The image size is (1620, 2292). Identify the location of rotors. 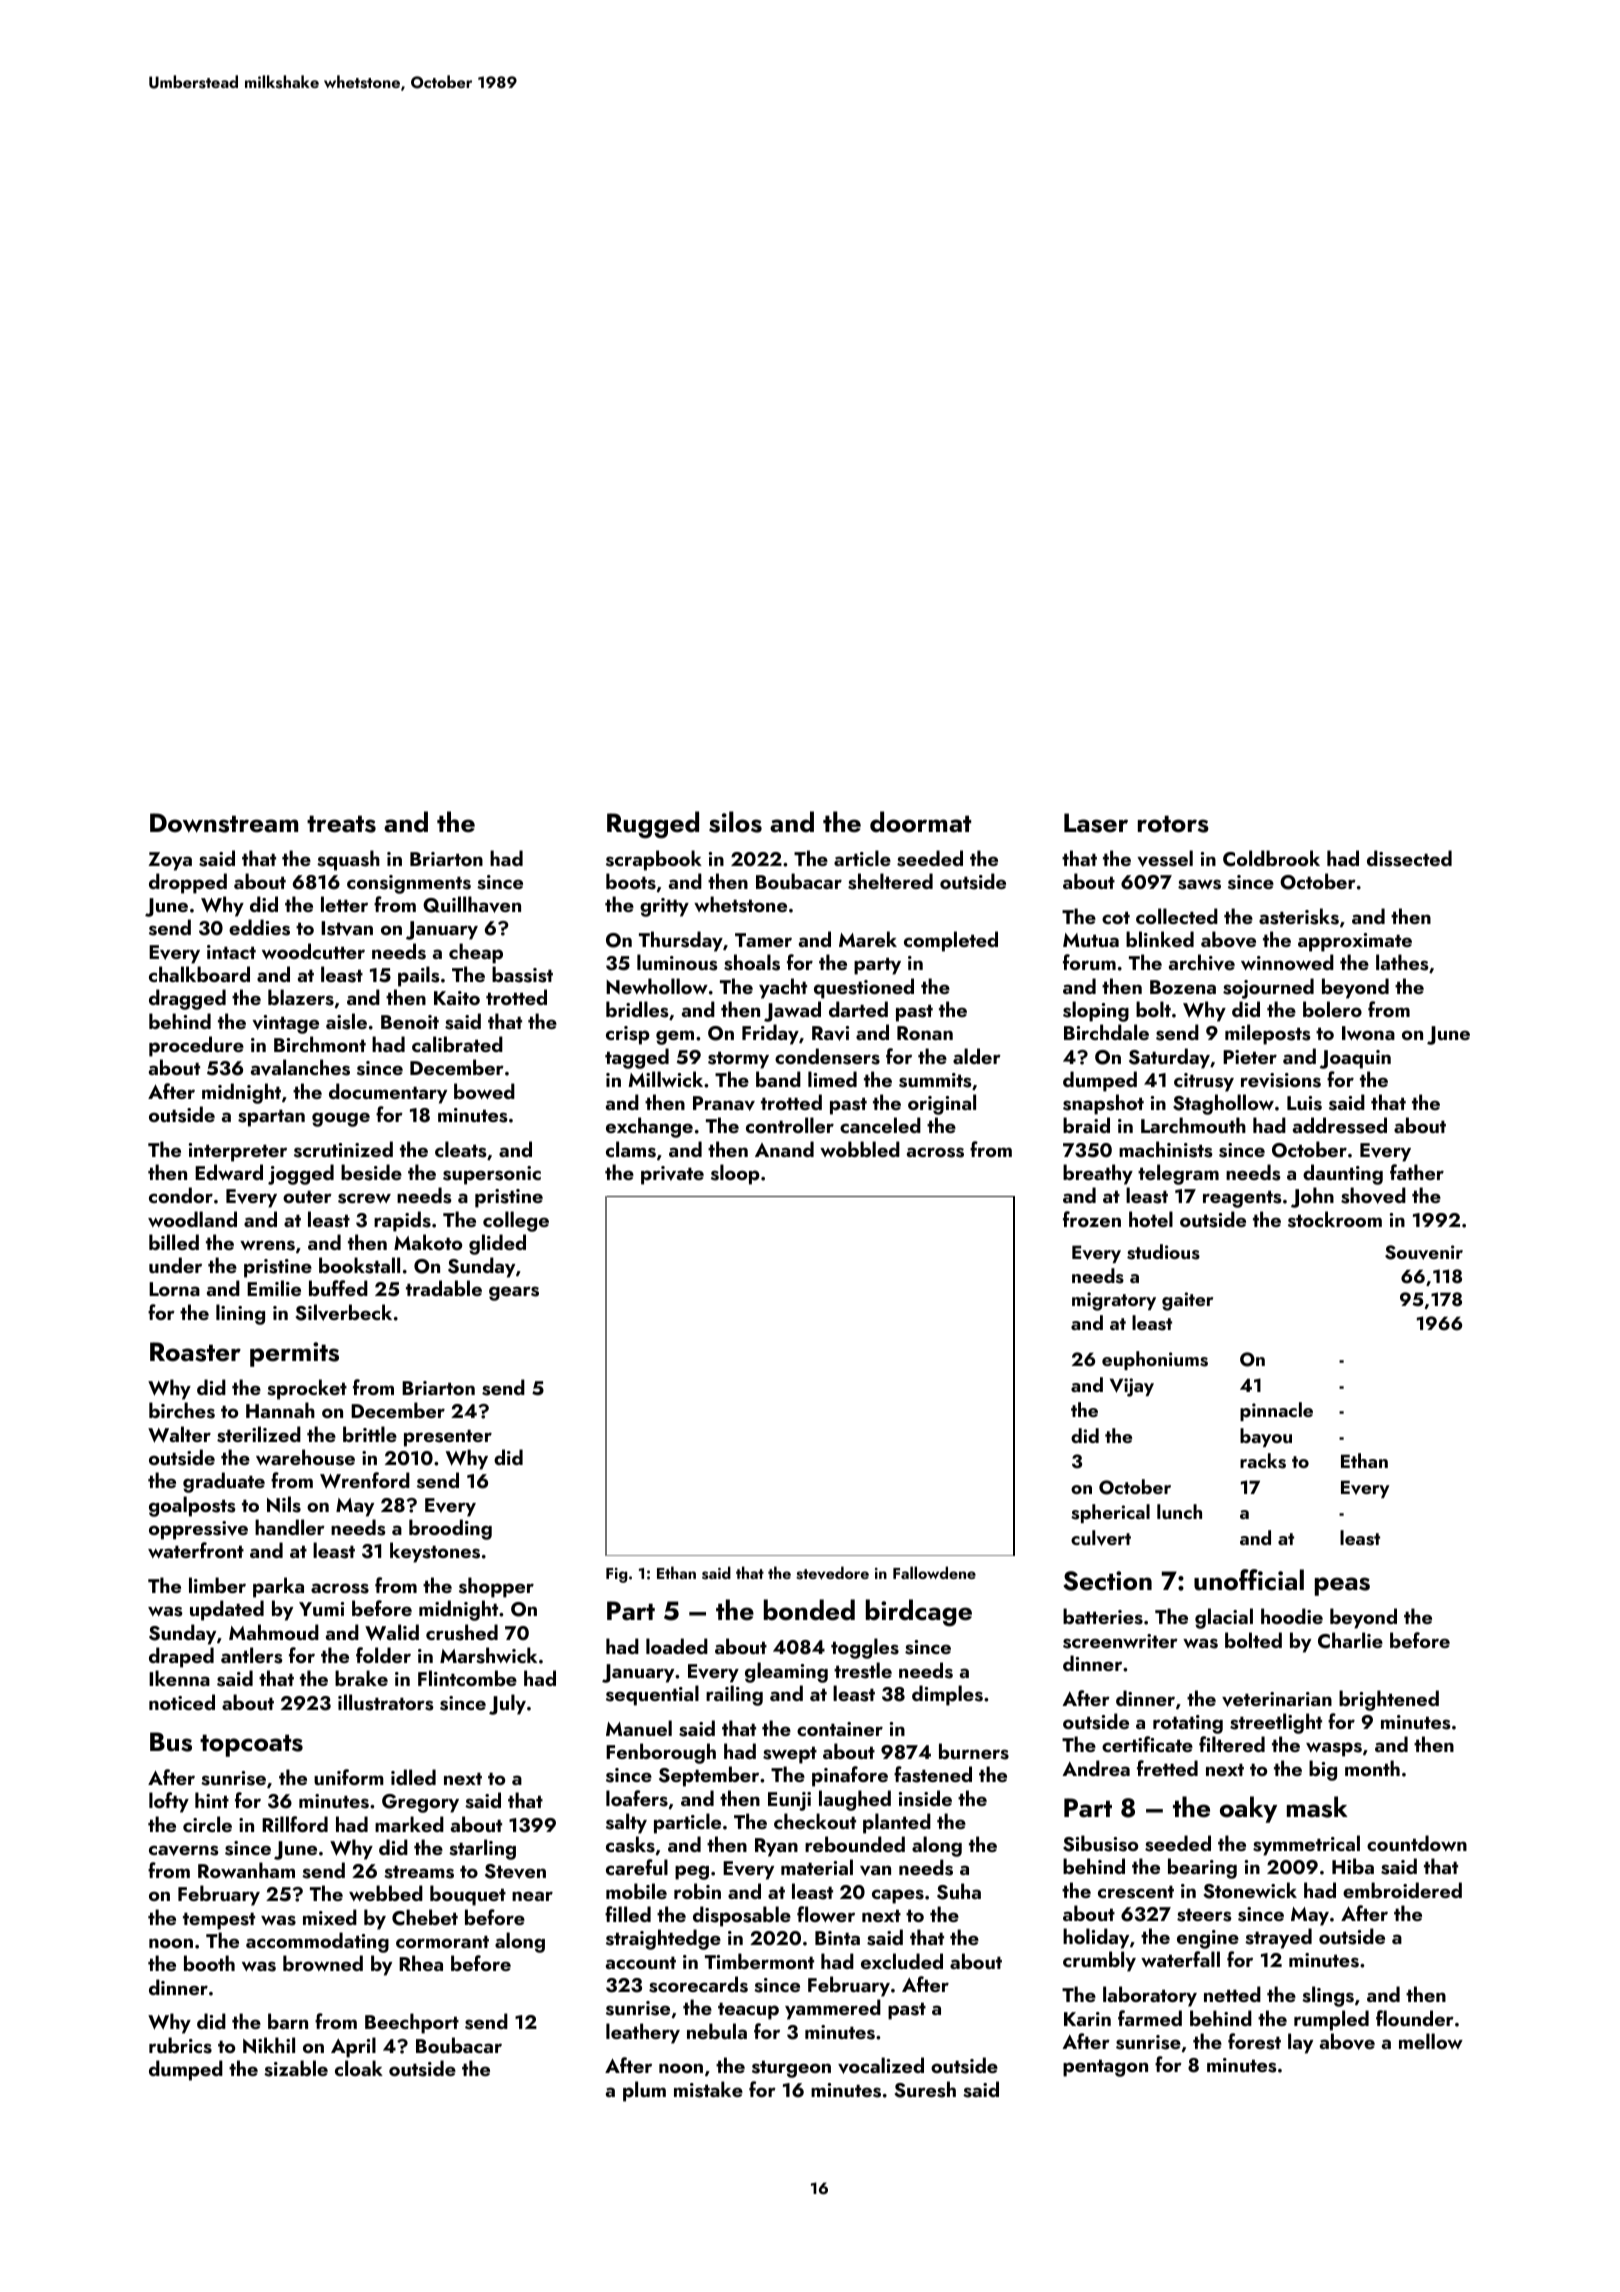
(1173, 824).
